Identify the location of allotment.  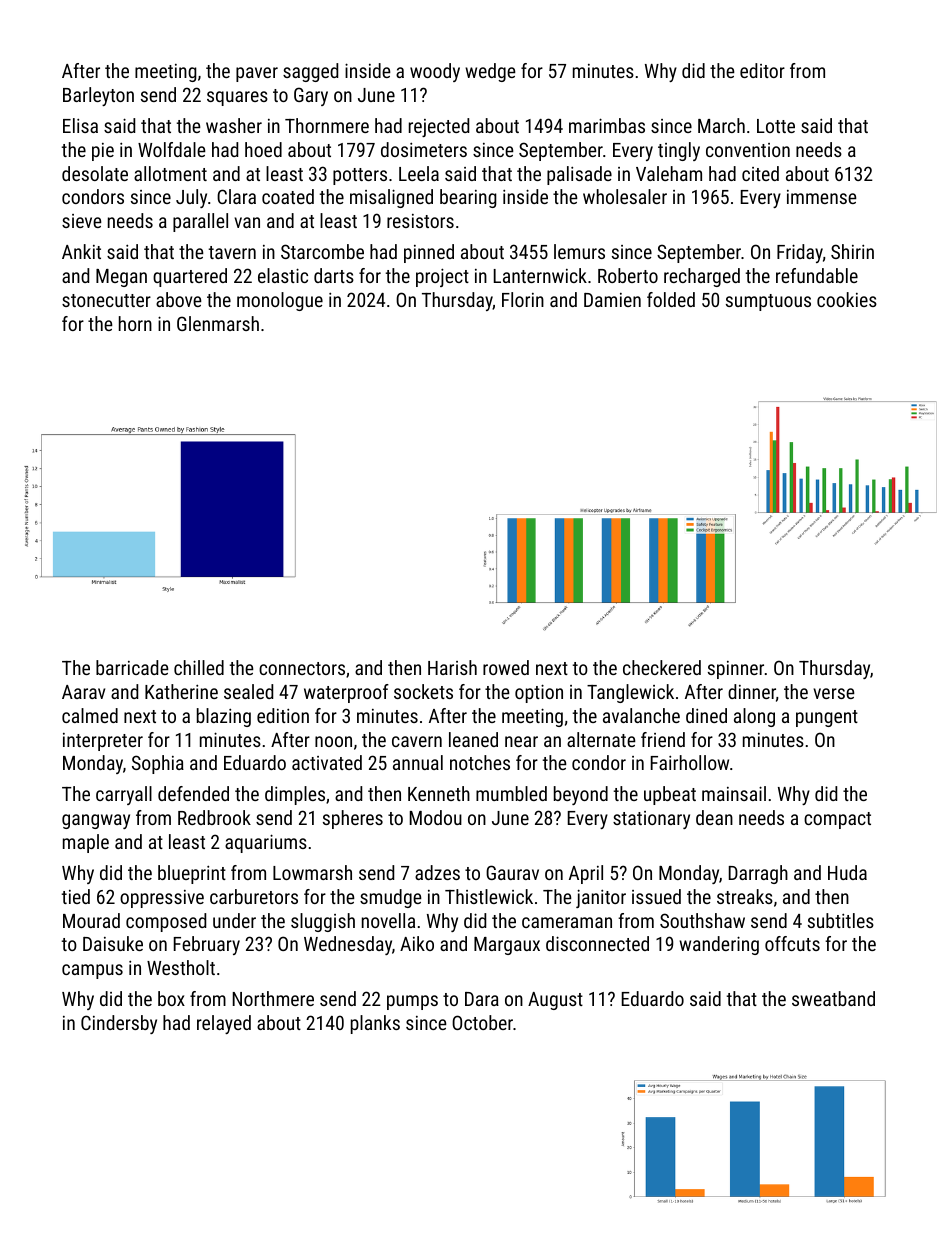
(170, 173).
